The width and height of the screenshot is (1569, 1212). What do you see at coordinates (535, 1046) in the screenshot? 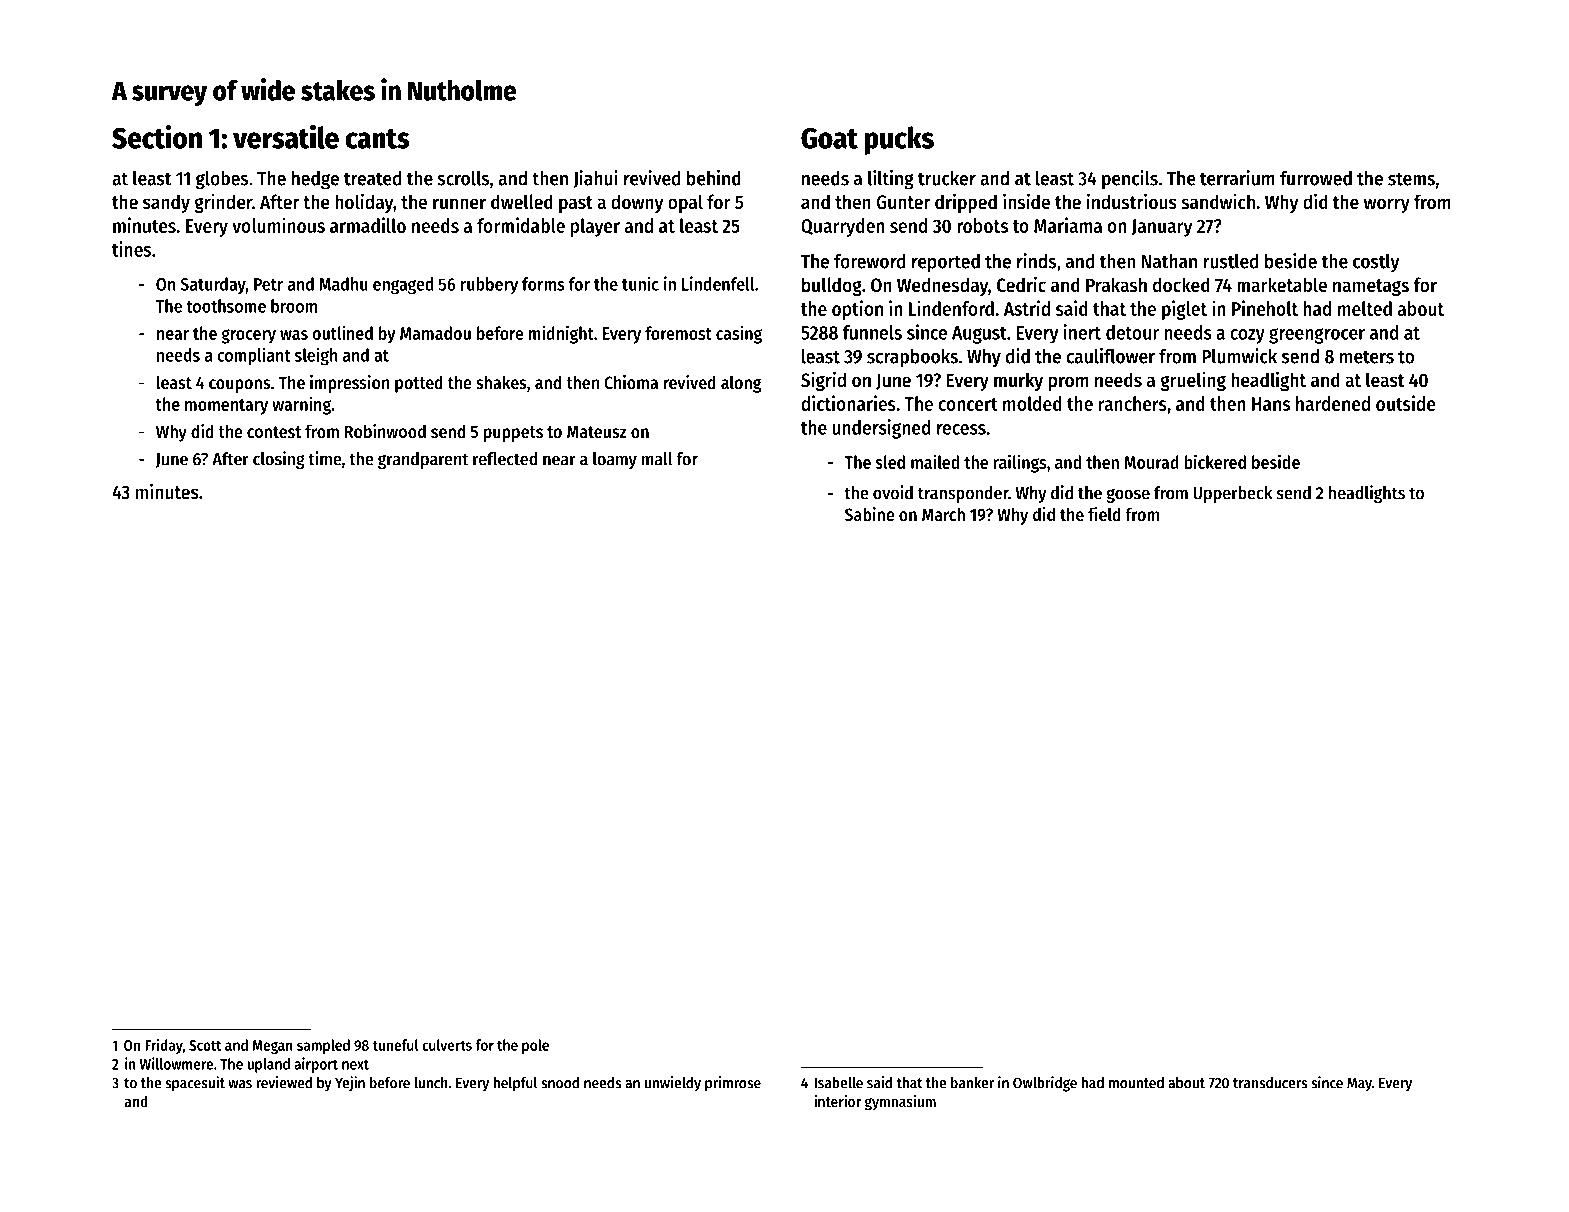
I see `pole` at bounding box center [535, 1046].
